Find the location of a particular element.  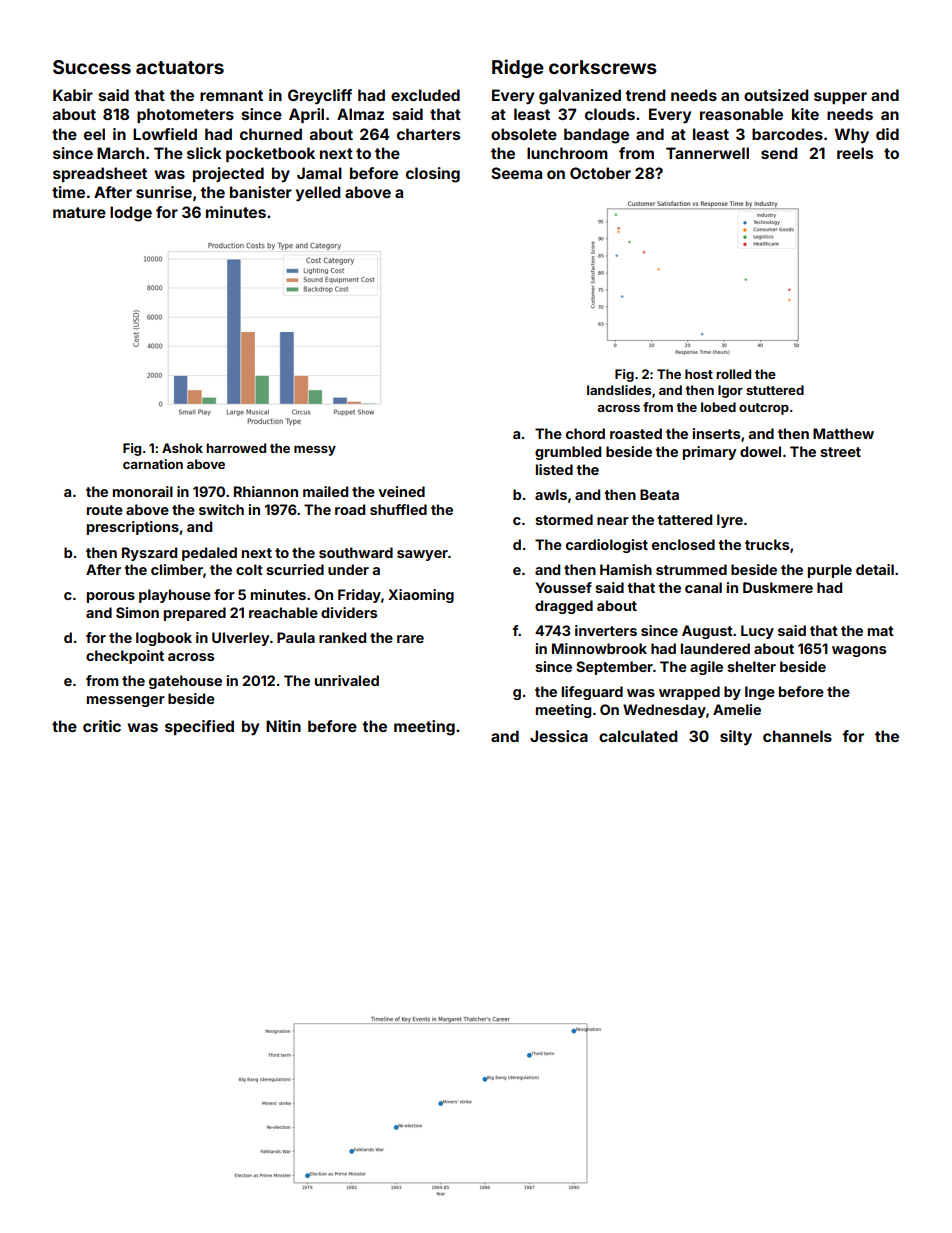

corkscrews is located at coordinates (603, 67).
